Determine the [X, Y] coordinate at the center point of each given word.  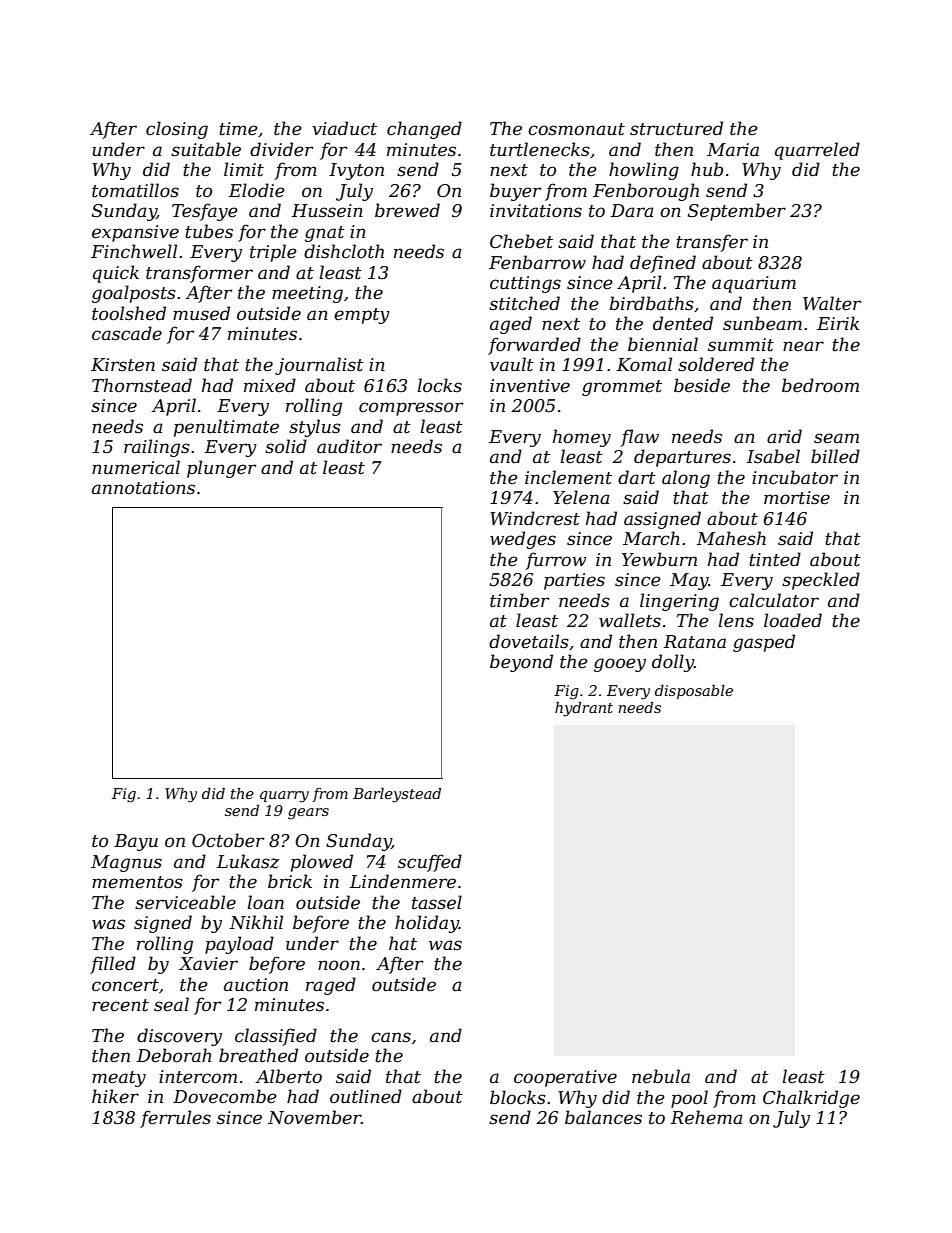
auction [256, 985]
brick [290, 881]
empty [362, 316]
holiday [427, 924]
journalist [319, 366]
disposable [694, 692]
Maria [733, 149]
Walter [832, 303]
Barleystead [397, 795]
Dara [632, 210]
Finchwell [134, 251]
